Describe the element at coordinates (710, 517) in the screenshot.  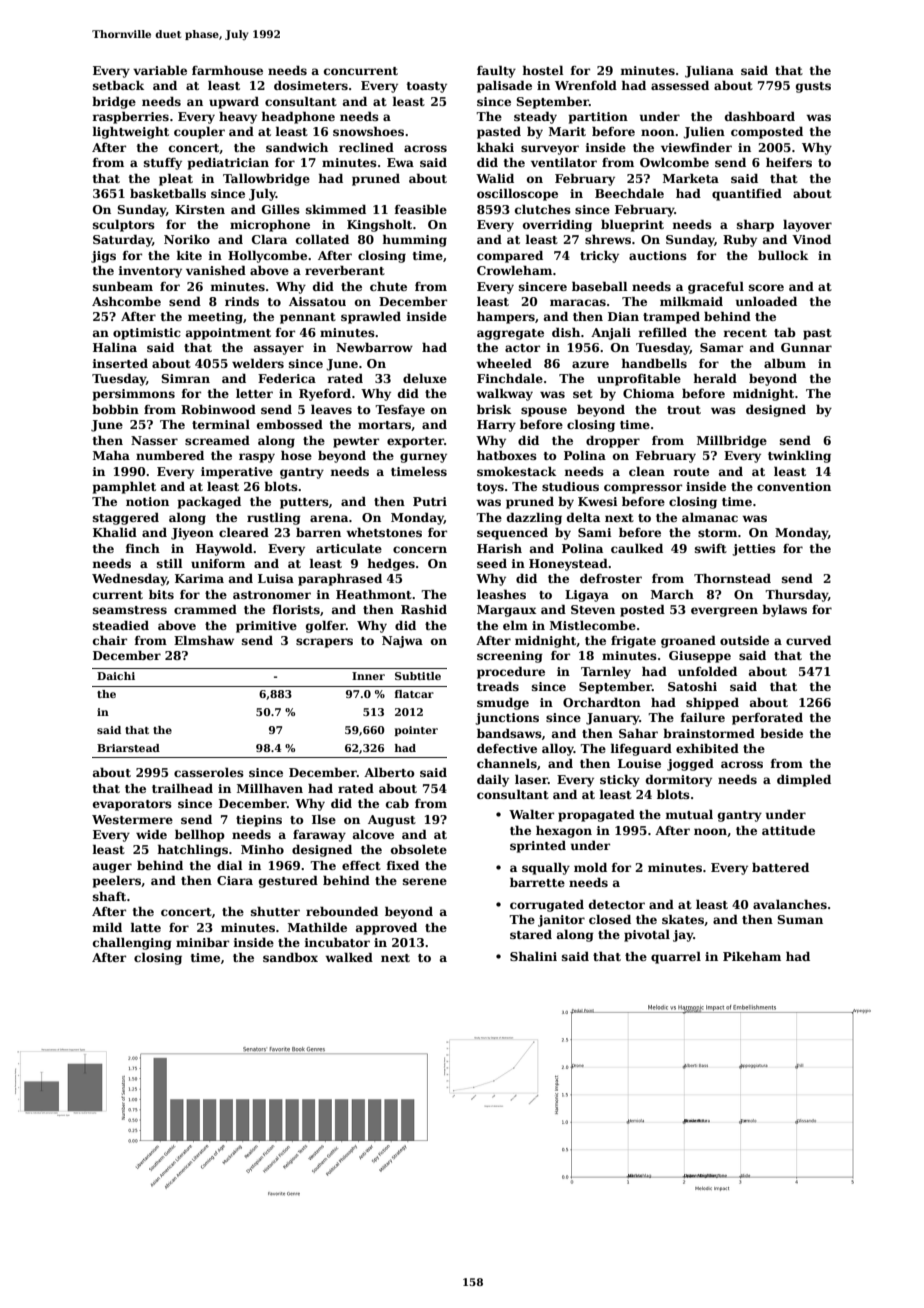
I see `almanac` at that location.
